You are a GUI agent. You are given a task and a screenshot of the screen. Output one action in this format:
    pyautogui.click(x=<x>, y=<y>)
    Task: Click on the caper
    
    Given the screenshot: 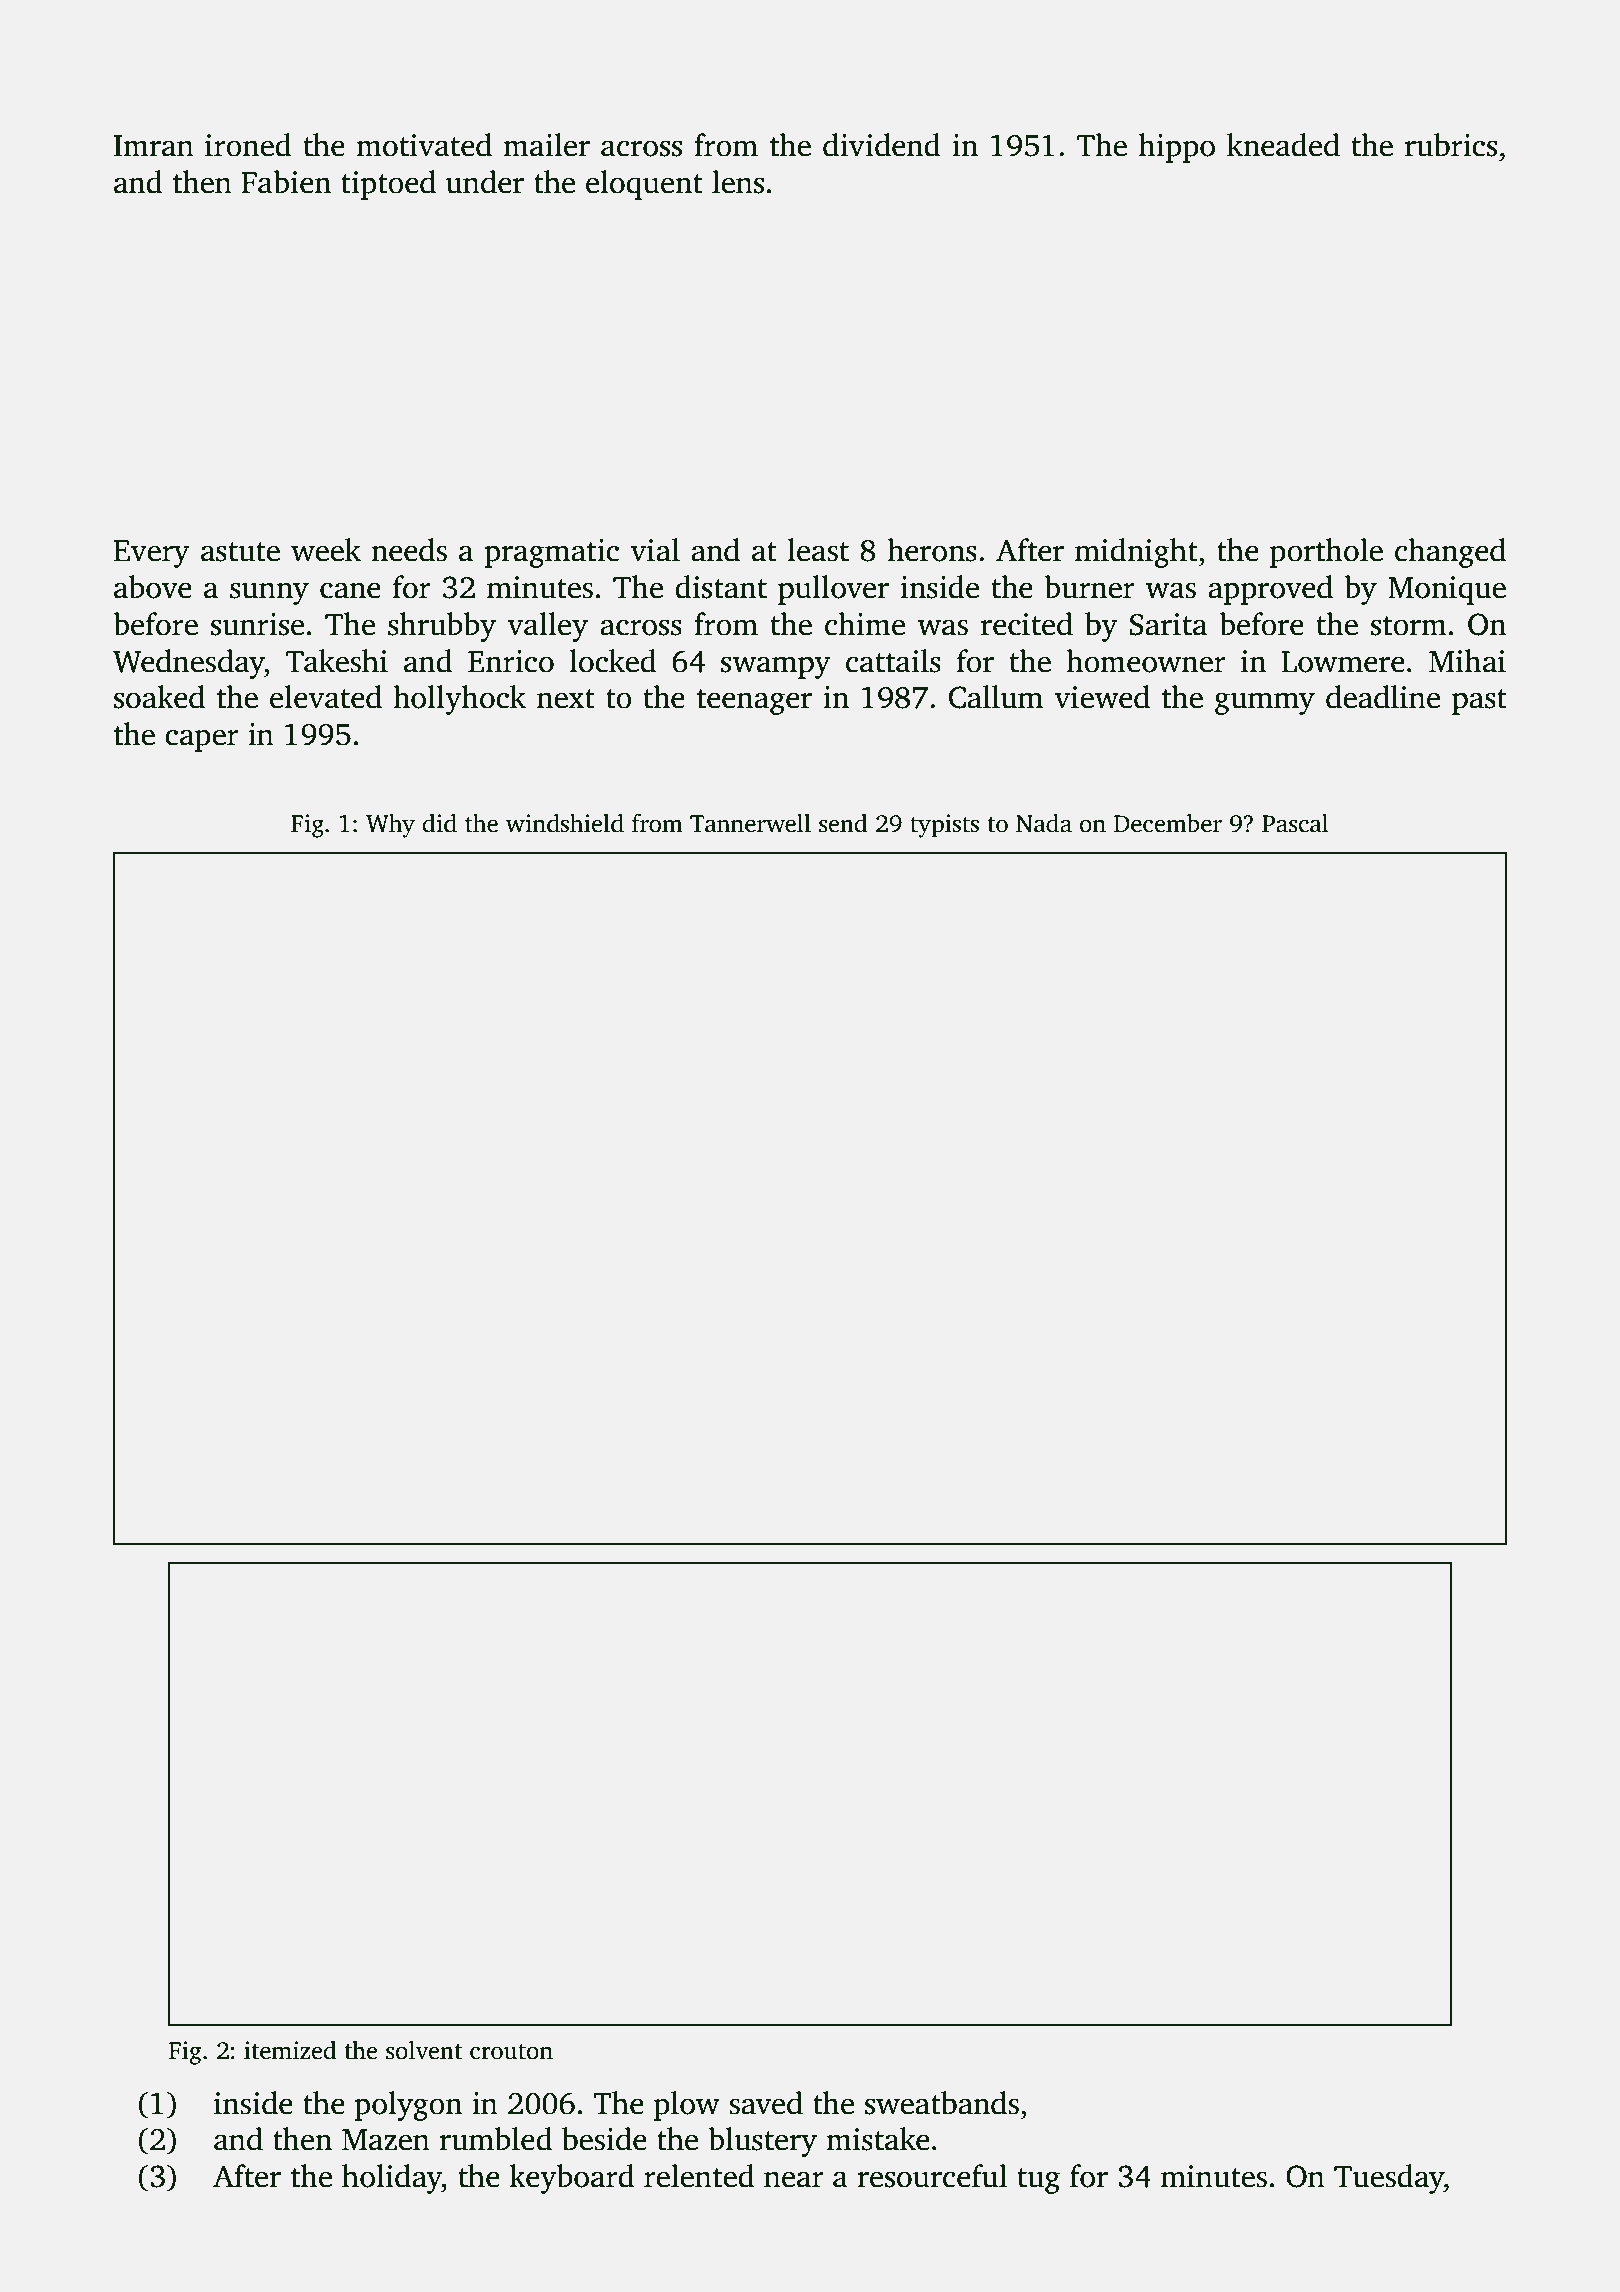 What is the action you would take?
    pyautogui.click(x=202, y=740)
